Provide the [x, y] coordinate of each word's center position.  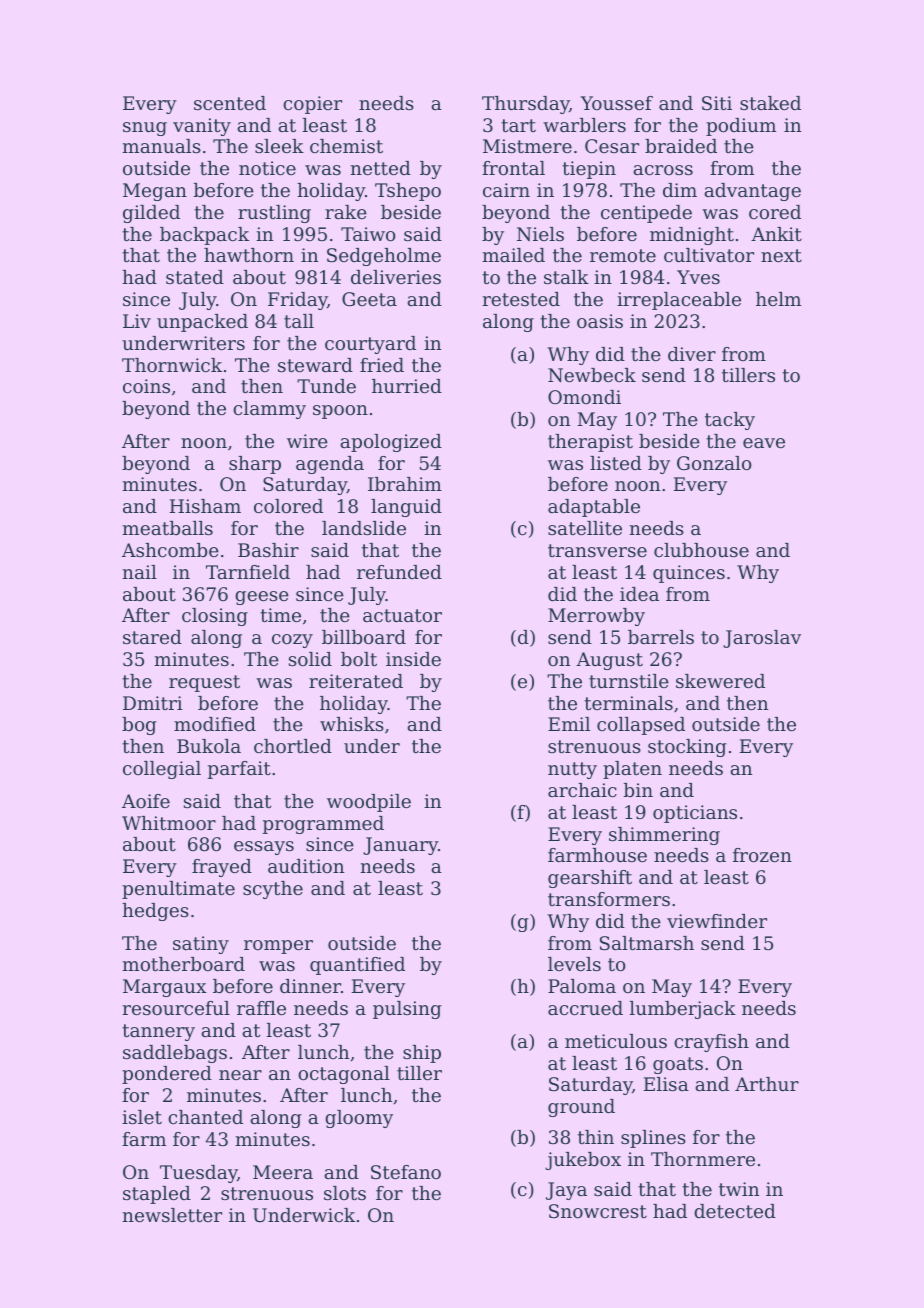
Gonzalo [714, 463]
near [240, 1075]
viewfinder [717, 921]
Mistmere [527, 146]
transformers [609, 899]
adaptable [594, 508]
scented [230, 103]
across [663, 170]
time [280, 615]
